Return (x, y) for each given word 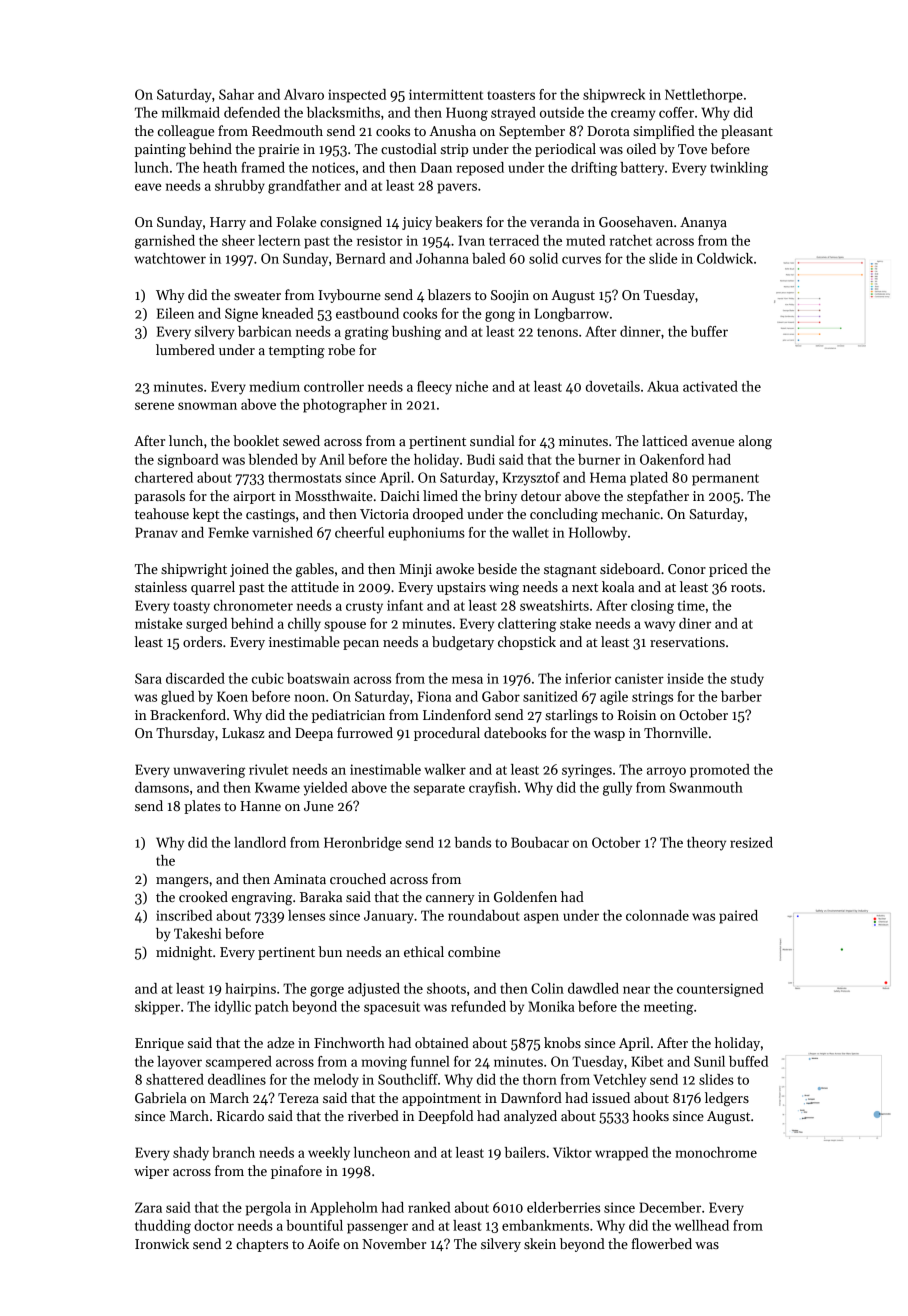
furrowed (365, 732)
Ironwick (162, 1243)
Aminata (299, 879)
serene (154, 406)
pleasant (747, 132)
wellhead (702, 1225)
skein (540, 1243)
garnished (165, 242)
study (747, 680)
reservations (687, 642)
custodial (409, 148)
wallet (530, 532)
